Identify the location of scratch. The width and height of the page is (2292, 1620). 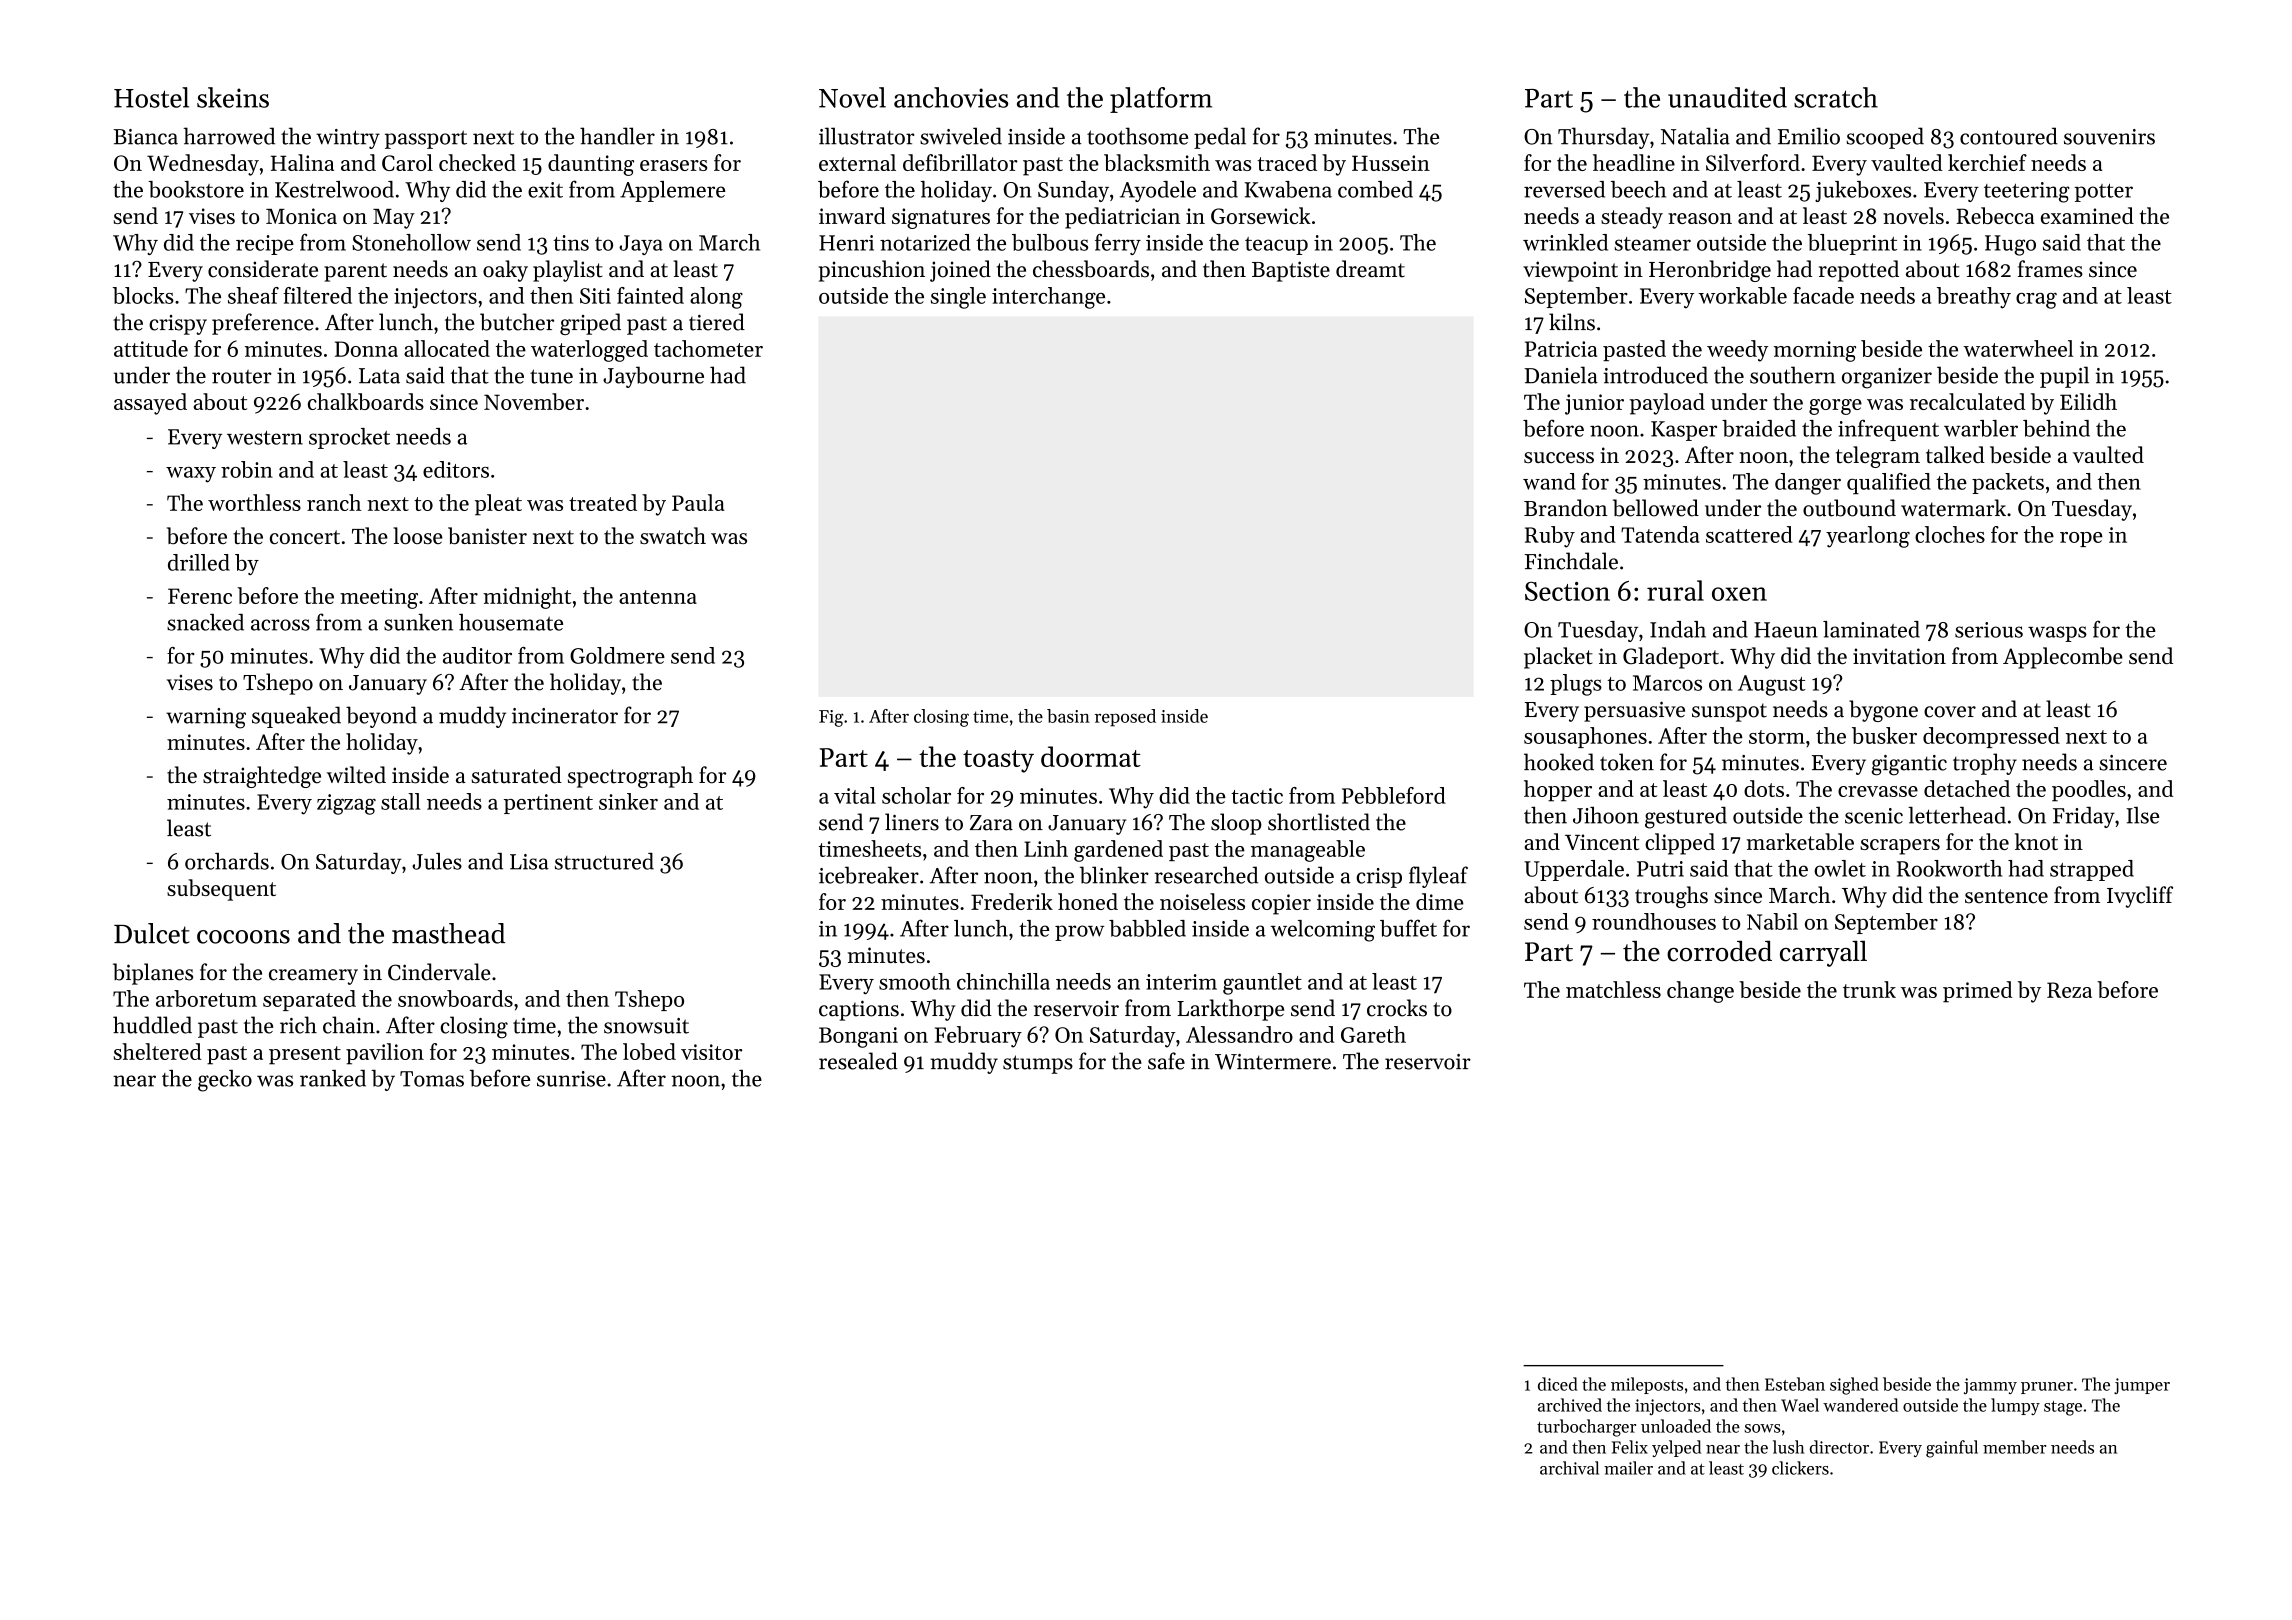
(1836, 97).
